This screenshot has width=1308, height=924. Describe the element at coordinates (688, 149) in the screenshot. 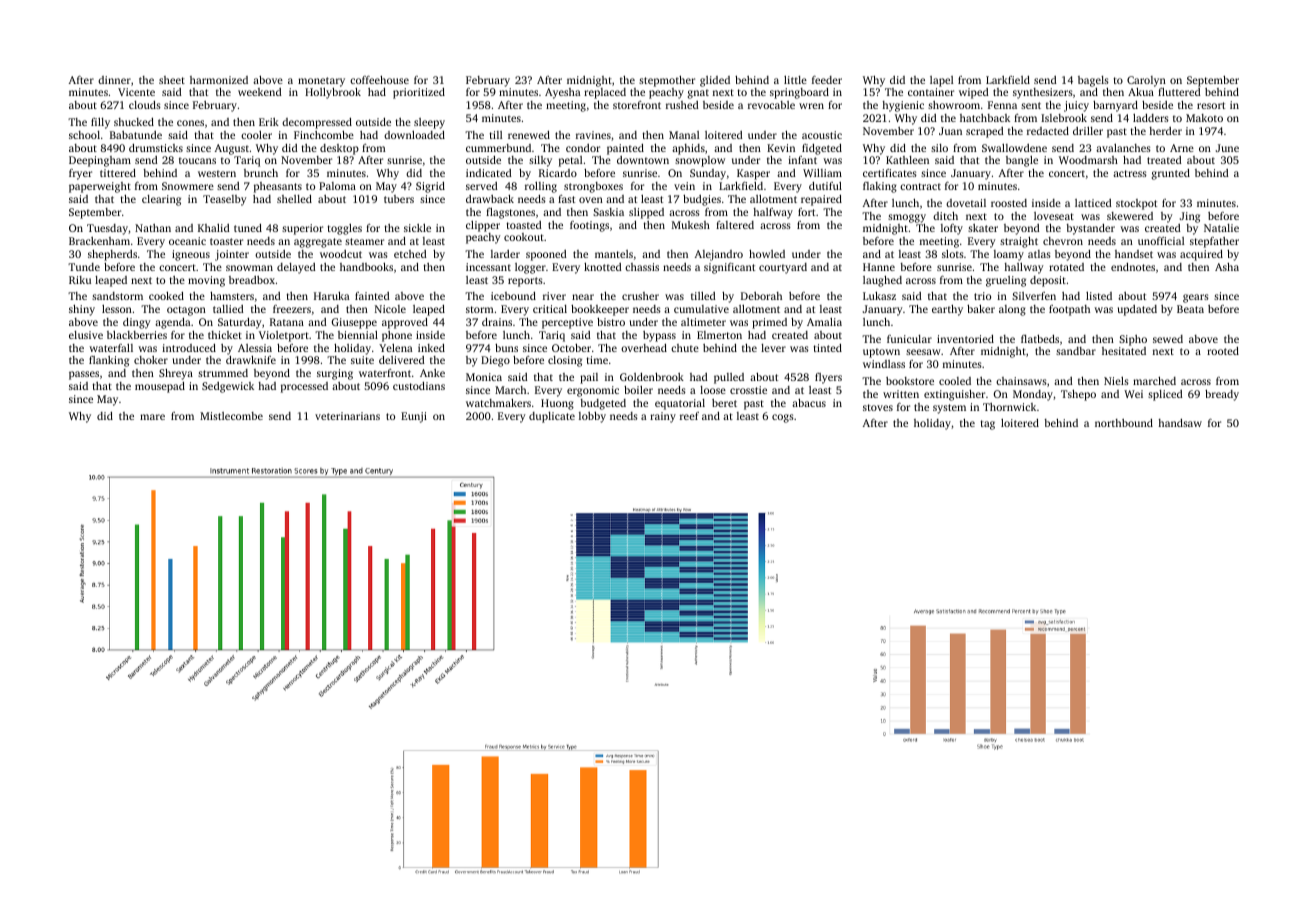

I see `aphids` at that location.
